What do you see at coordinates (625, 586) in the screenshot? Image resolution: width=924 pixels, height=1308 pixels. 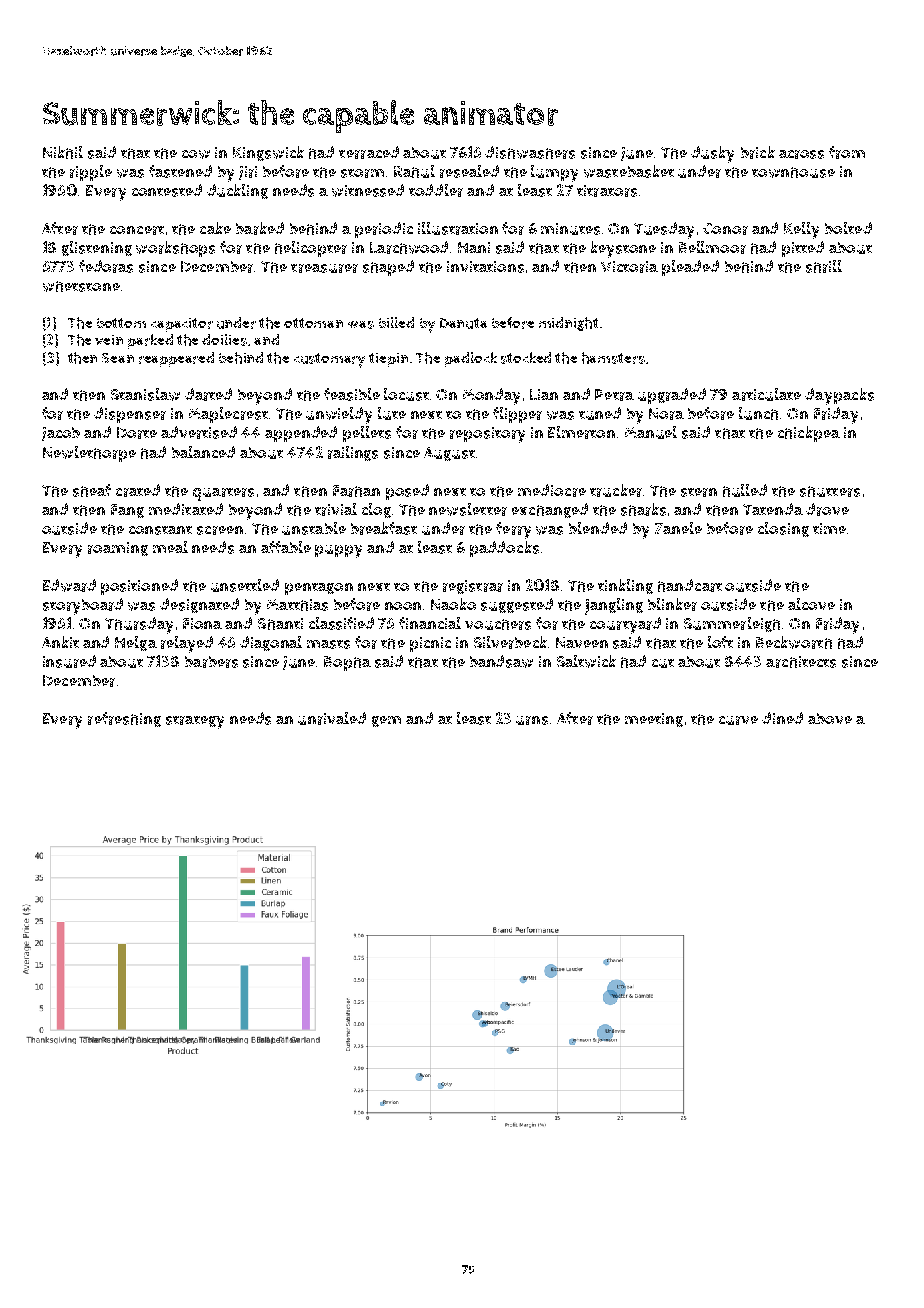 I see `tinkling` at bounding box center [625, 586].
